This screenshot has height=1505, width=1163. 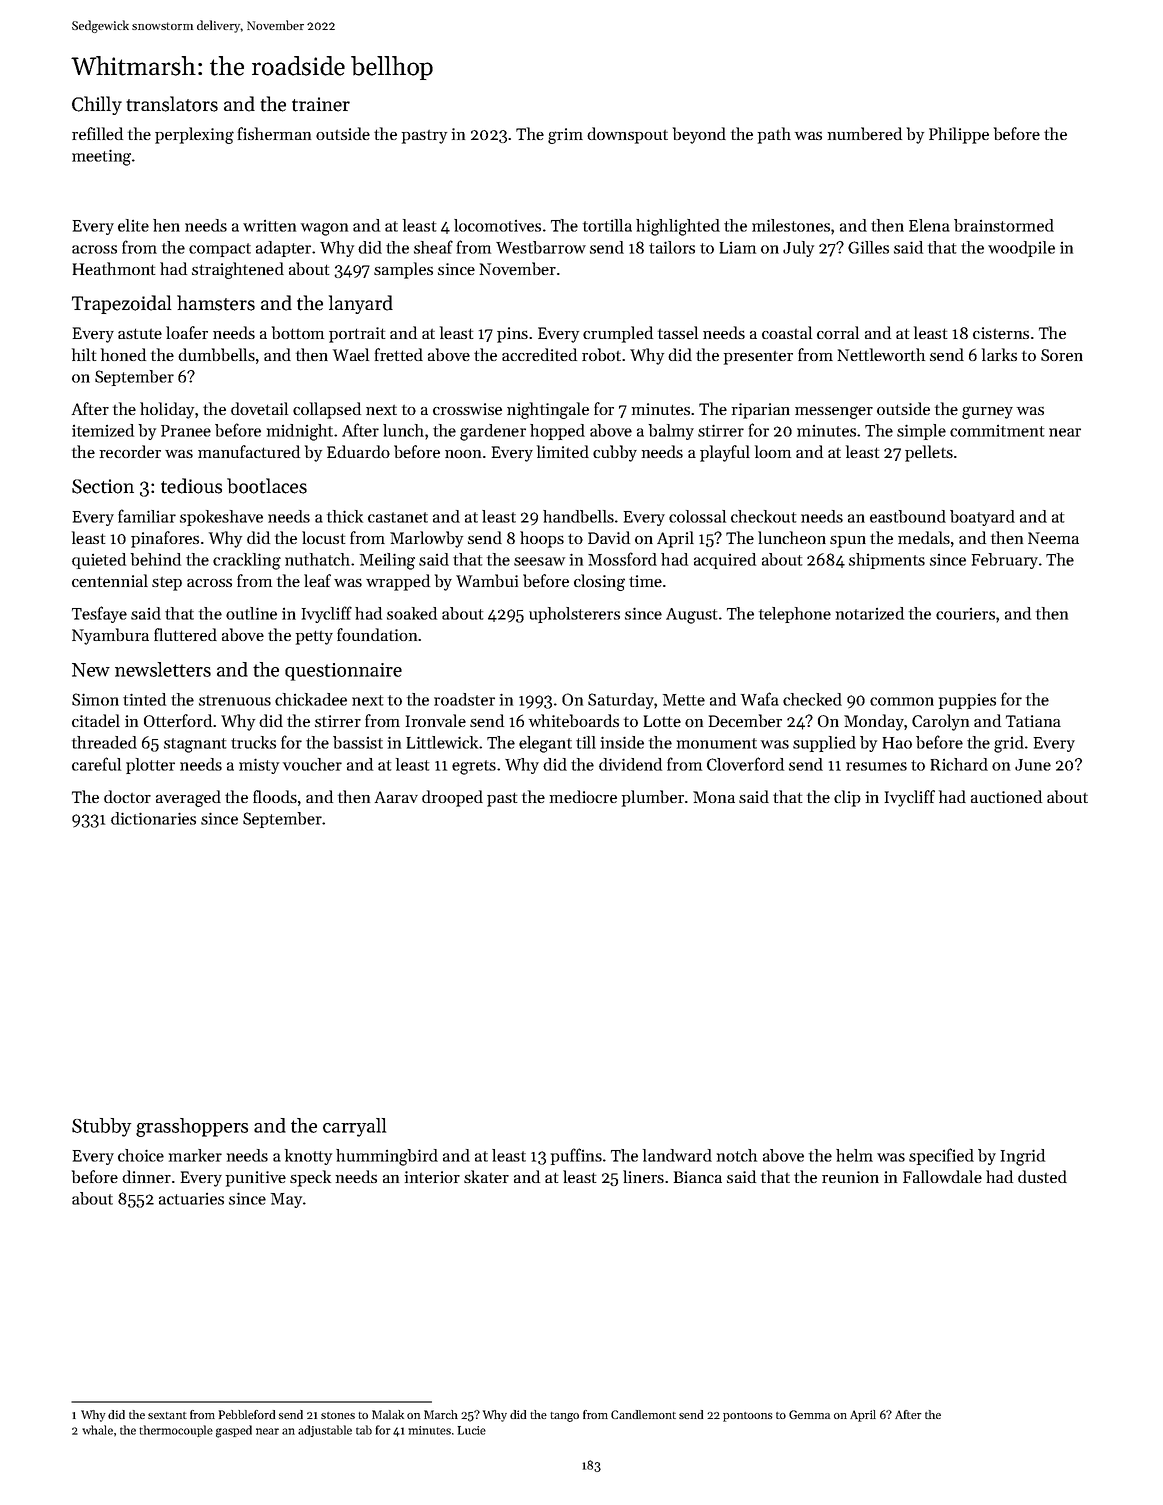 What do you see at coordinates (97, 1430) in the screenshot?
I see `whale` at bounding box center [97, 1430].
